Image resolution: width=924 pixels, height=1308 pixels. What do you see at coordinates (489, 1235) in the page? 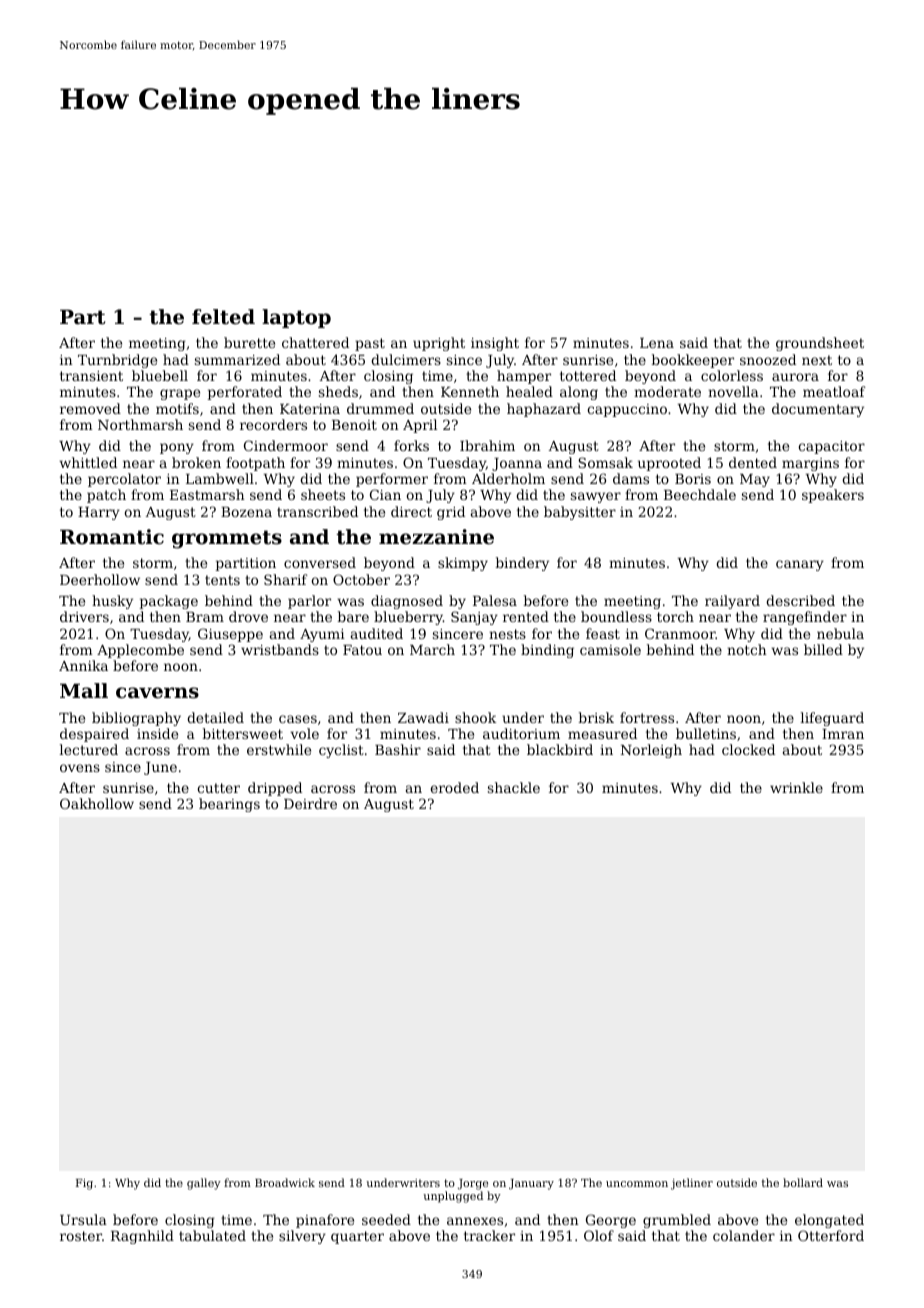
I see `tracker` at bounding box center [489, 1235].
